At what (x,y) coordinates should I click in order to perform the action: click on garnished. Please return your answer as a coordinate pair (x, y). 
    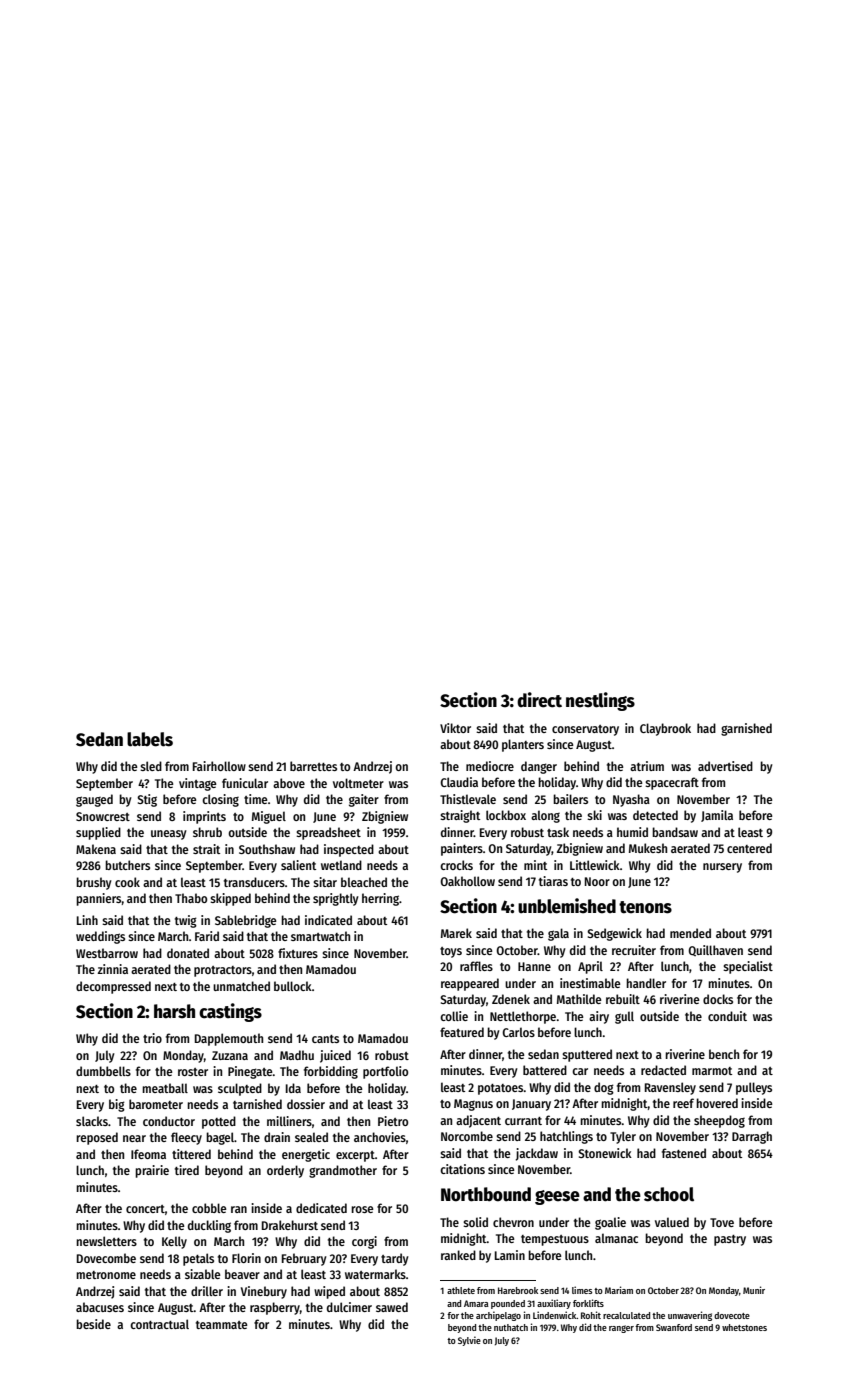
    Looking at the image, I should click on (746, 729).
